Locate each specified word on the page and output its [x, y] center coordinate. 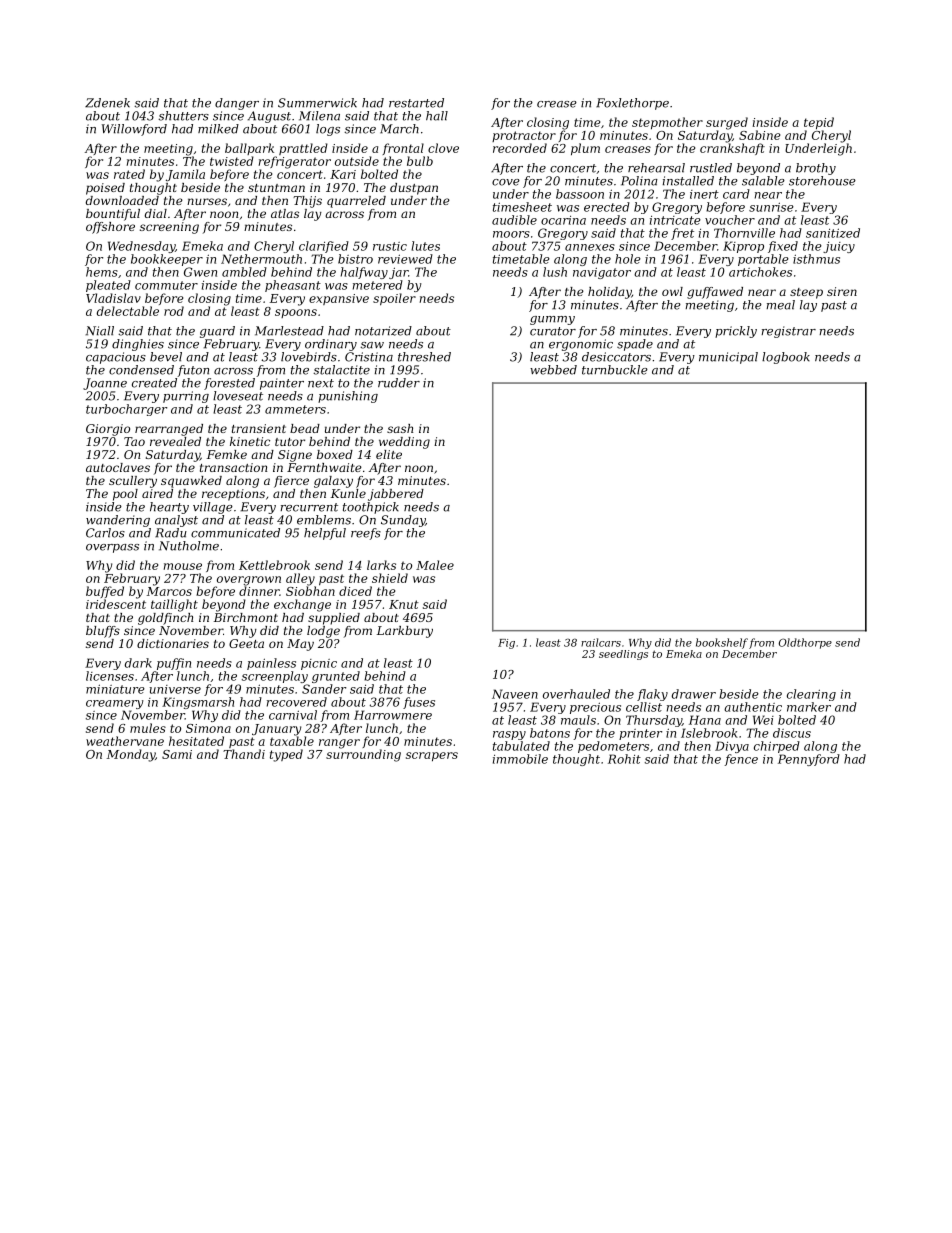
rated [129, 174]
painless [271, 664]
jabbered [396, 495]
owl [672, 291]
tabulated [521, 746]
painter [282, 384]
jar [398, 273]
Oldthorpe [805, 643]
